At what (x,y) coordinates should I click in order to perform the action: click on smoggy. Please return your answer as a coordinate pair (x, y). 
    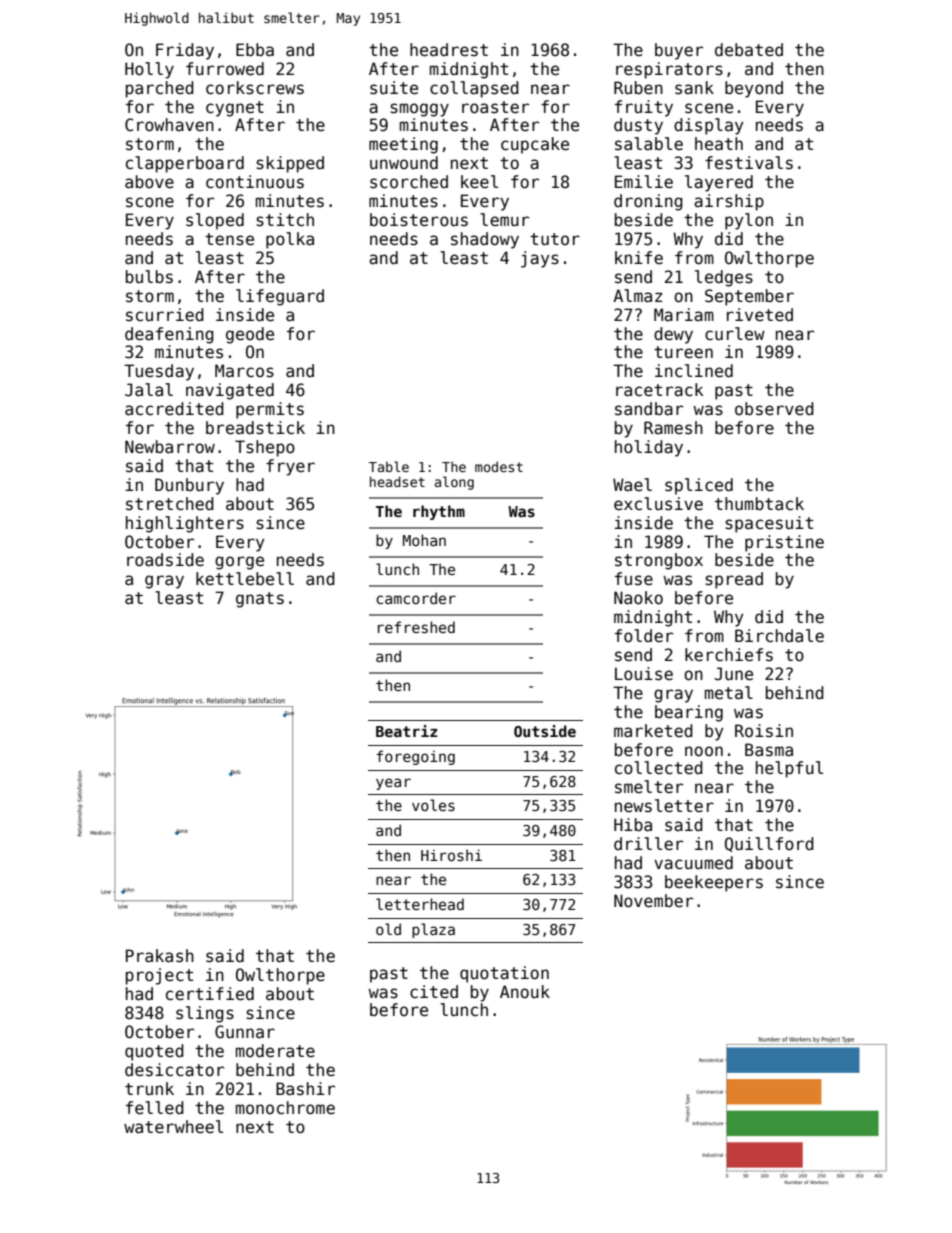
    Looking at the image, I should click on (419, 110).
